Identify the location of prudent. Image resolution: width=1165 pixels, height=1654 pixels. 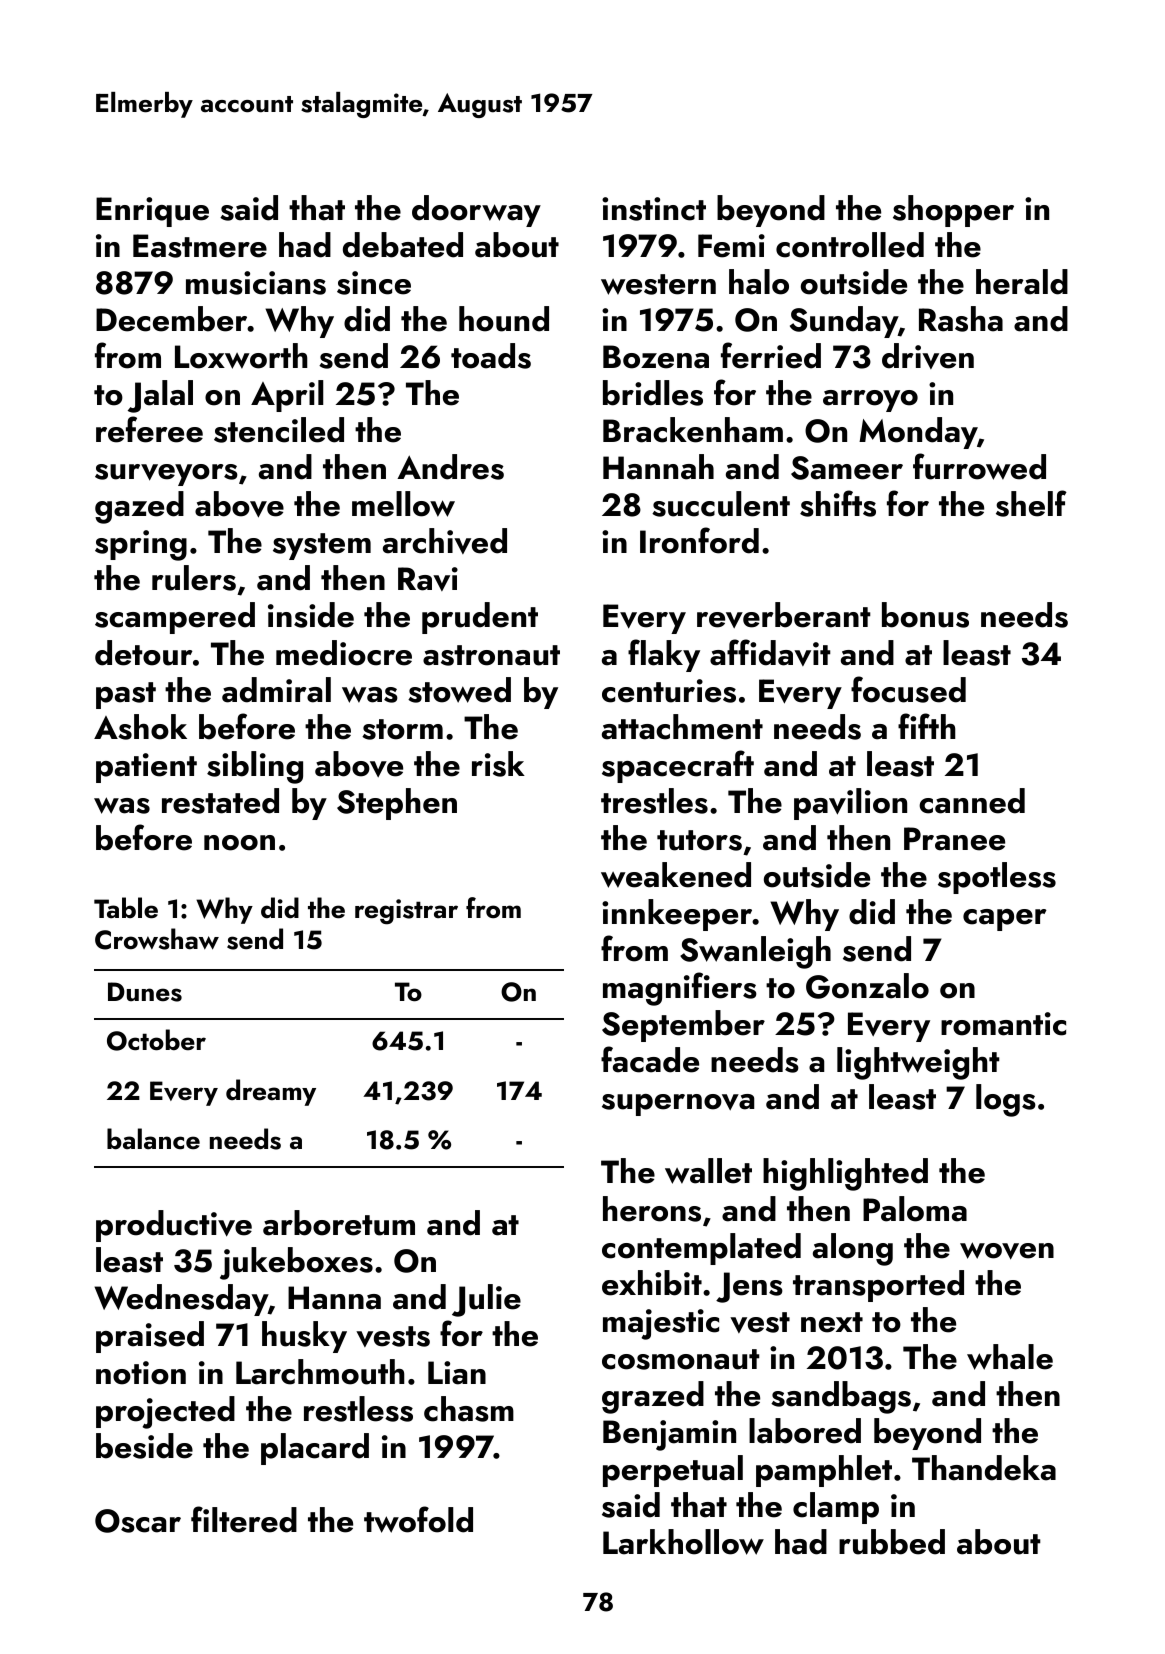
(480, 618).
